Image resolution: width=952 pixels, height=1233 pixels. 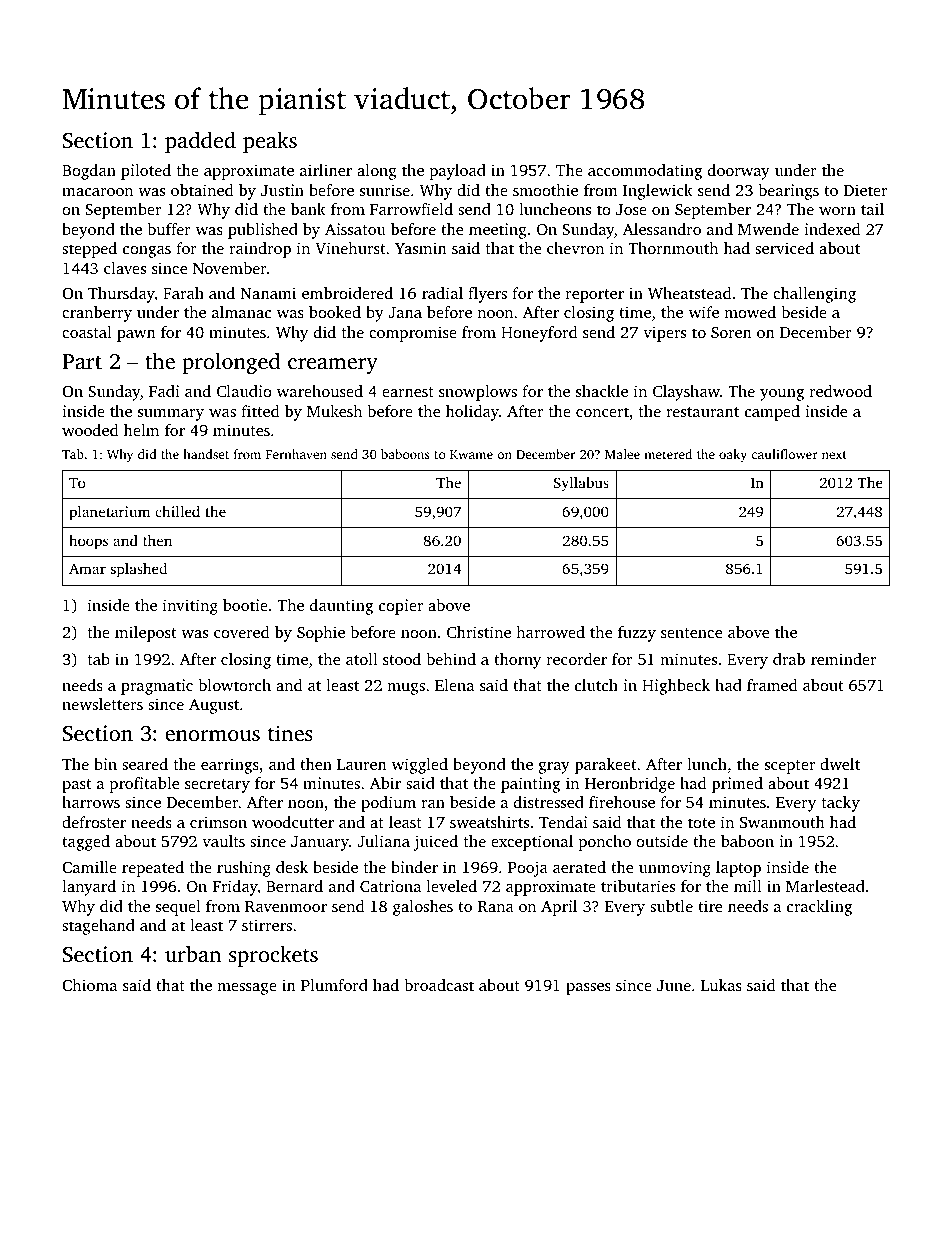 What do you see at coordinates (554, 768) in the page?
I see `gray` at bounding box center [554, 768].
